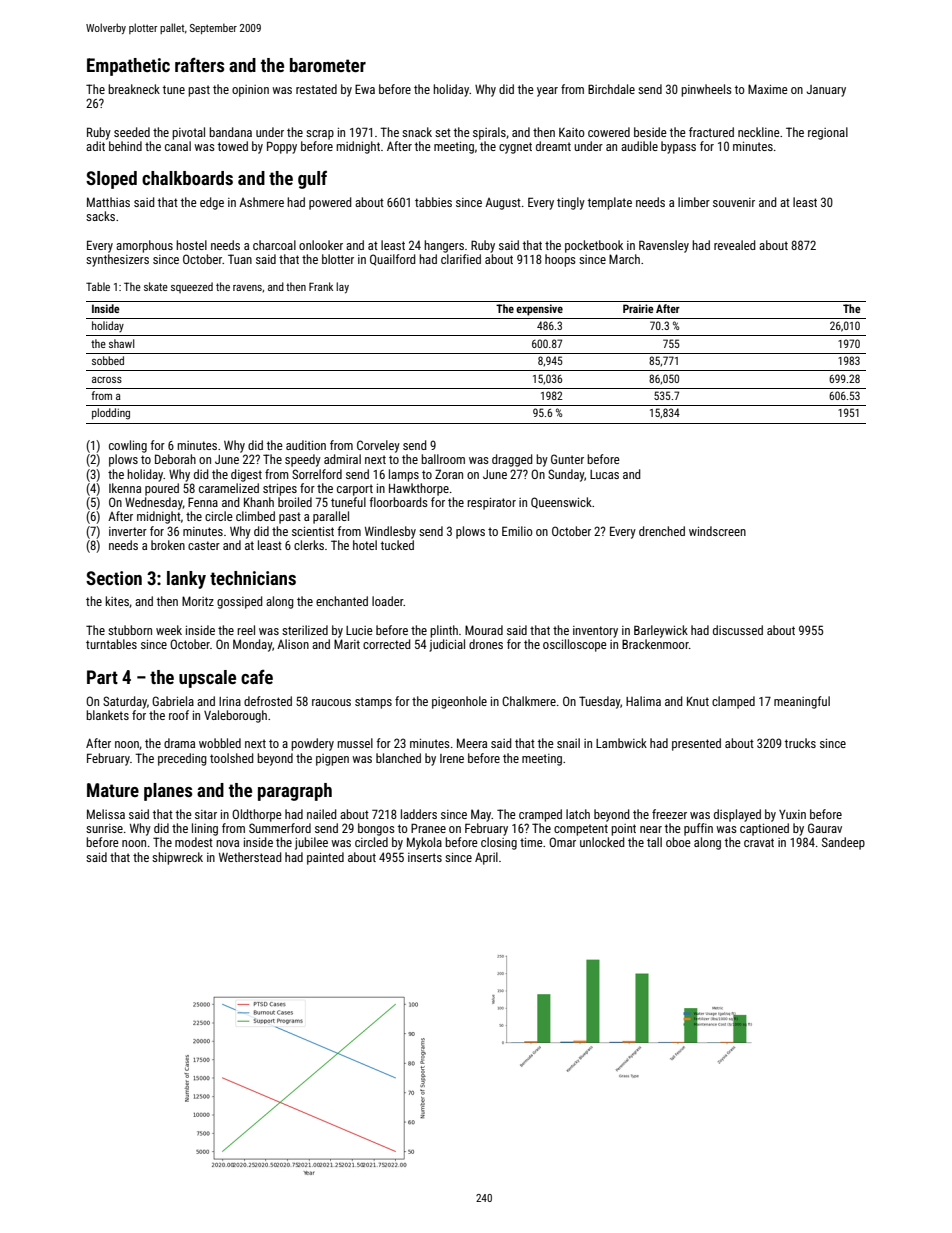 The height and width of the screenshot is (1233, 952). Describe the element at coordinates (717, 531) in the screenshot. I see `windscreen` at that location.
